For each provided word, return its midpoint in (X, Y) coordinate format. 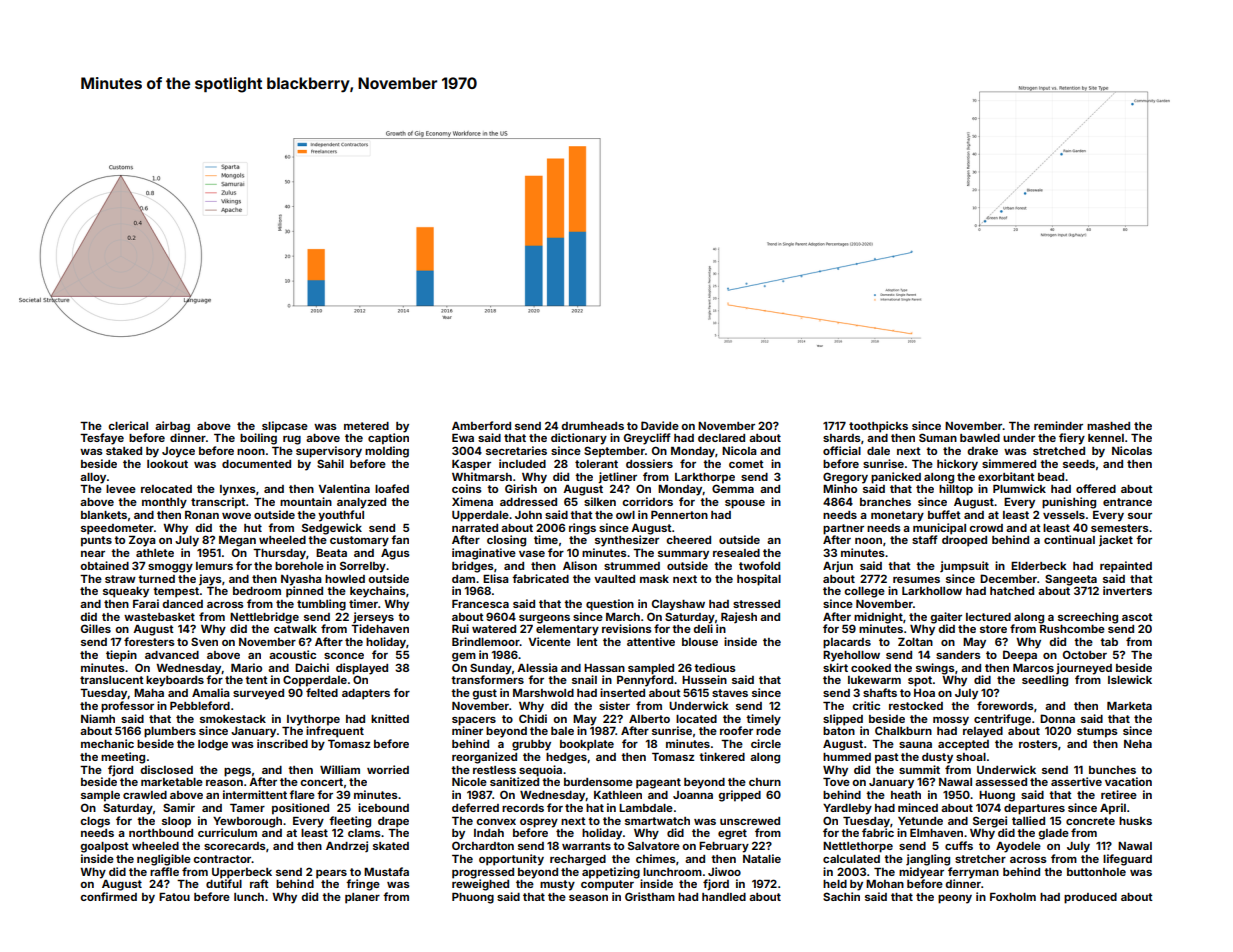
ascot (1137, 617)
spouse (745, 504)
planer (362, 898)
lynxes (238, 490)
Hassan (604, 668)
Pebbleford (200, 705)
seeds (1079, 464)
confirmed (108, 896)
